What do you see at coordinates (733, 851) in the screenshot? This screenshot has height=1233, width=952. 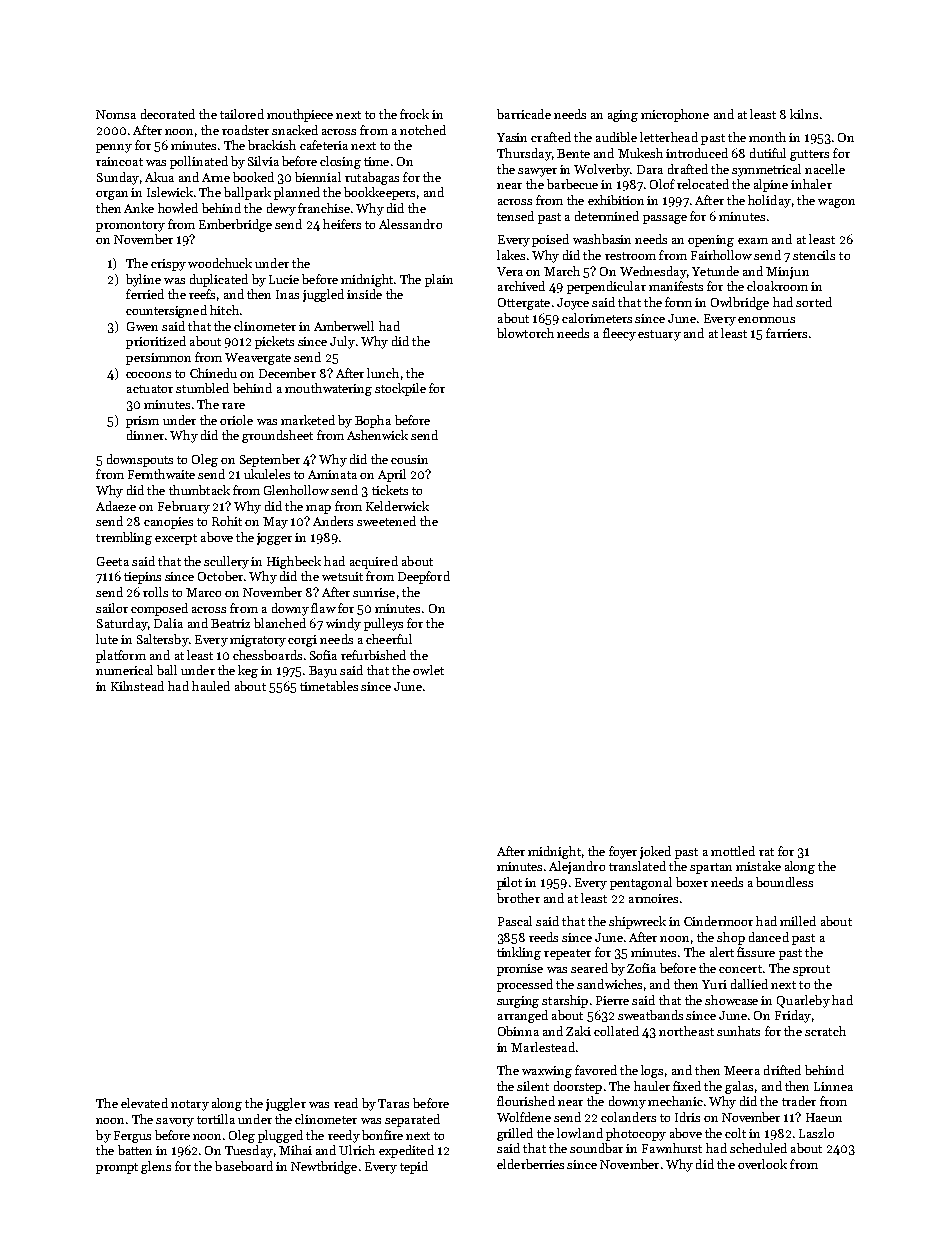 I see `mottled` at bounding box center [733, 851].
